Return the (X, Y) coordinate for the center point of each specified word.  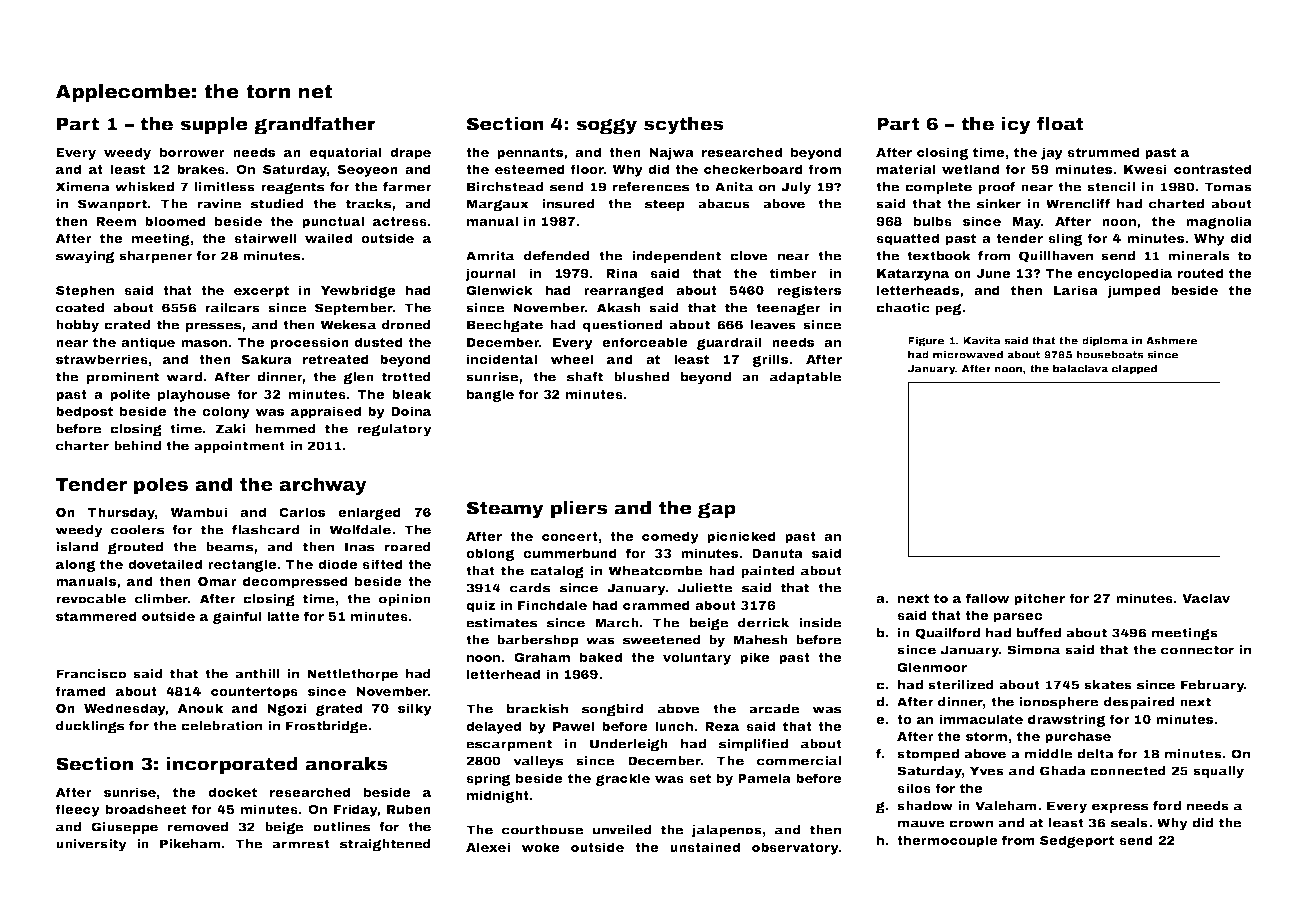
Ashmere (1172, 340)
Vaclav (1206, 598)
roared (408, 547)
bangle (490, 395)
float (1060, 123)
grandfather (315, 125)
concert (570, 536)
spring (488, 779)
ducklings (90, 727)
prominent (123, 378)
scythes (684, 126)
